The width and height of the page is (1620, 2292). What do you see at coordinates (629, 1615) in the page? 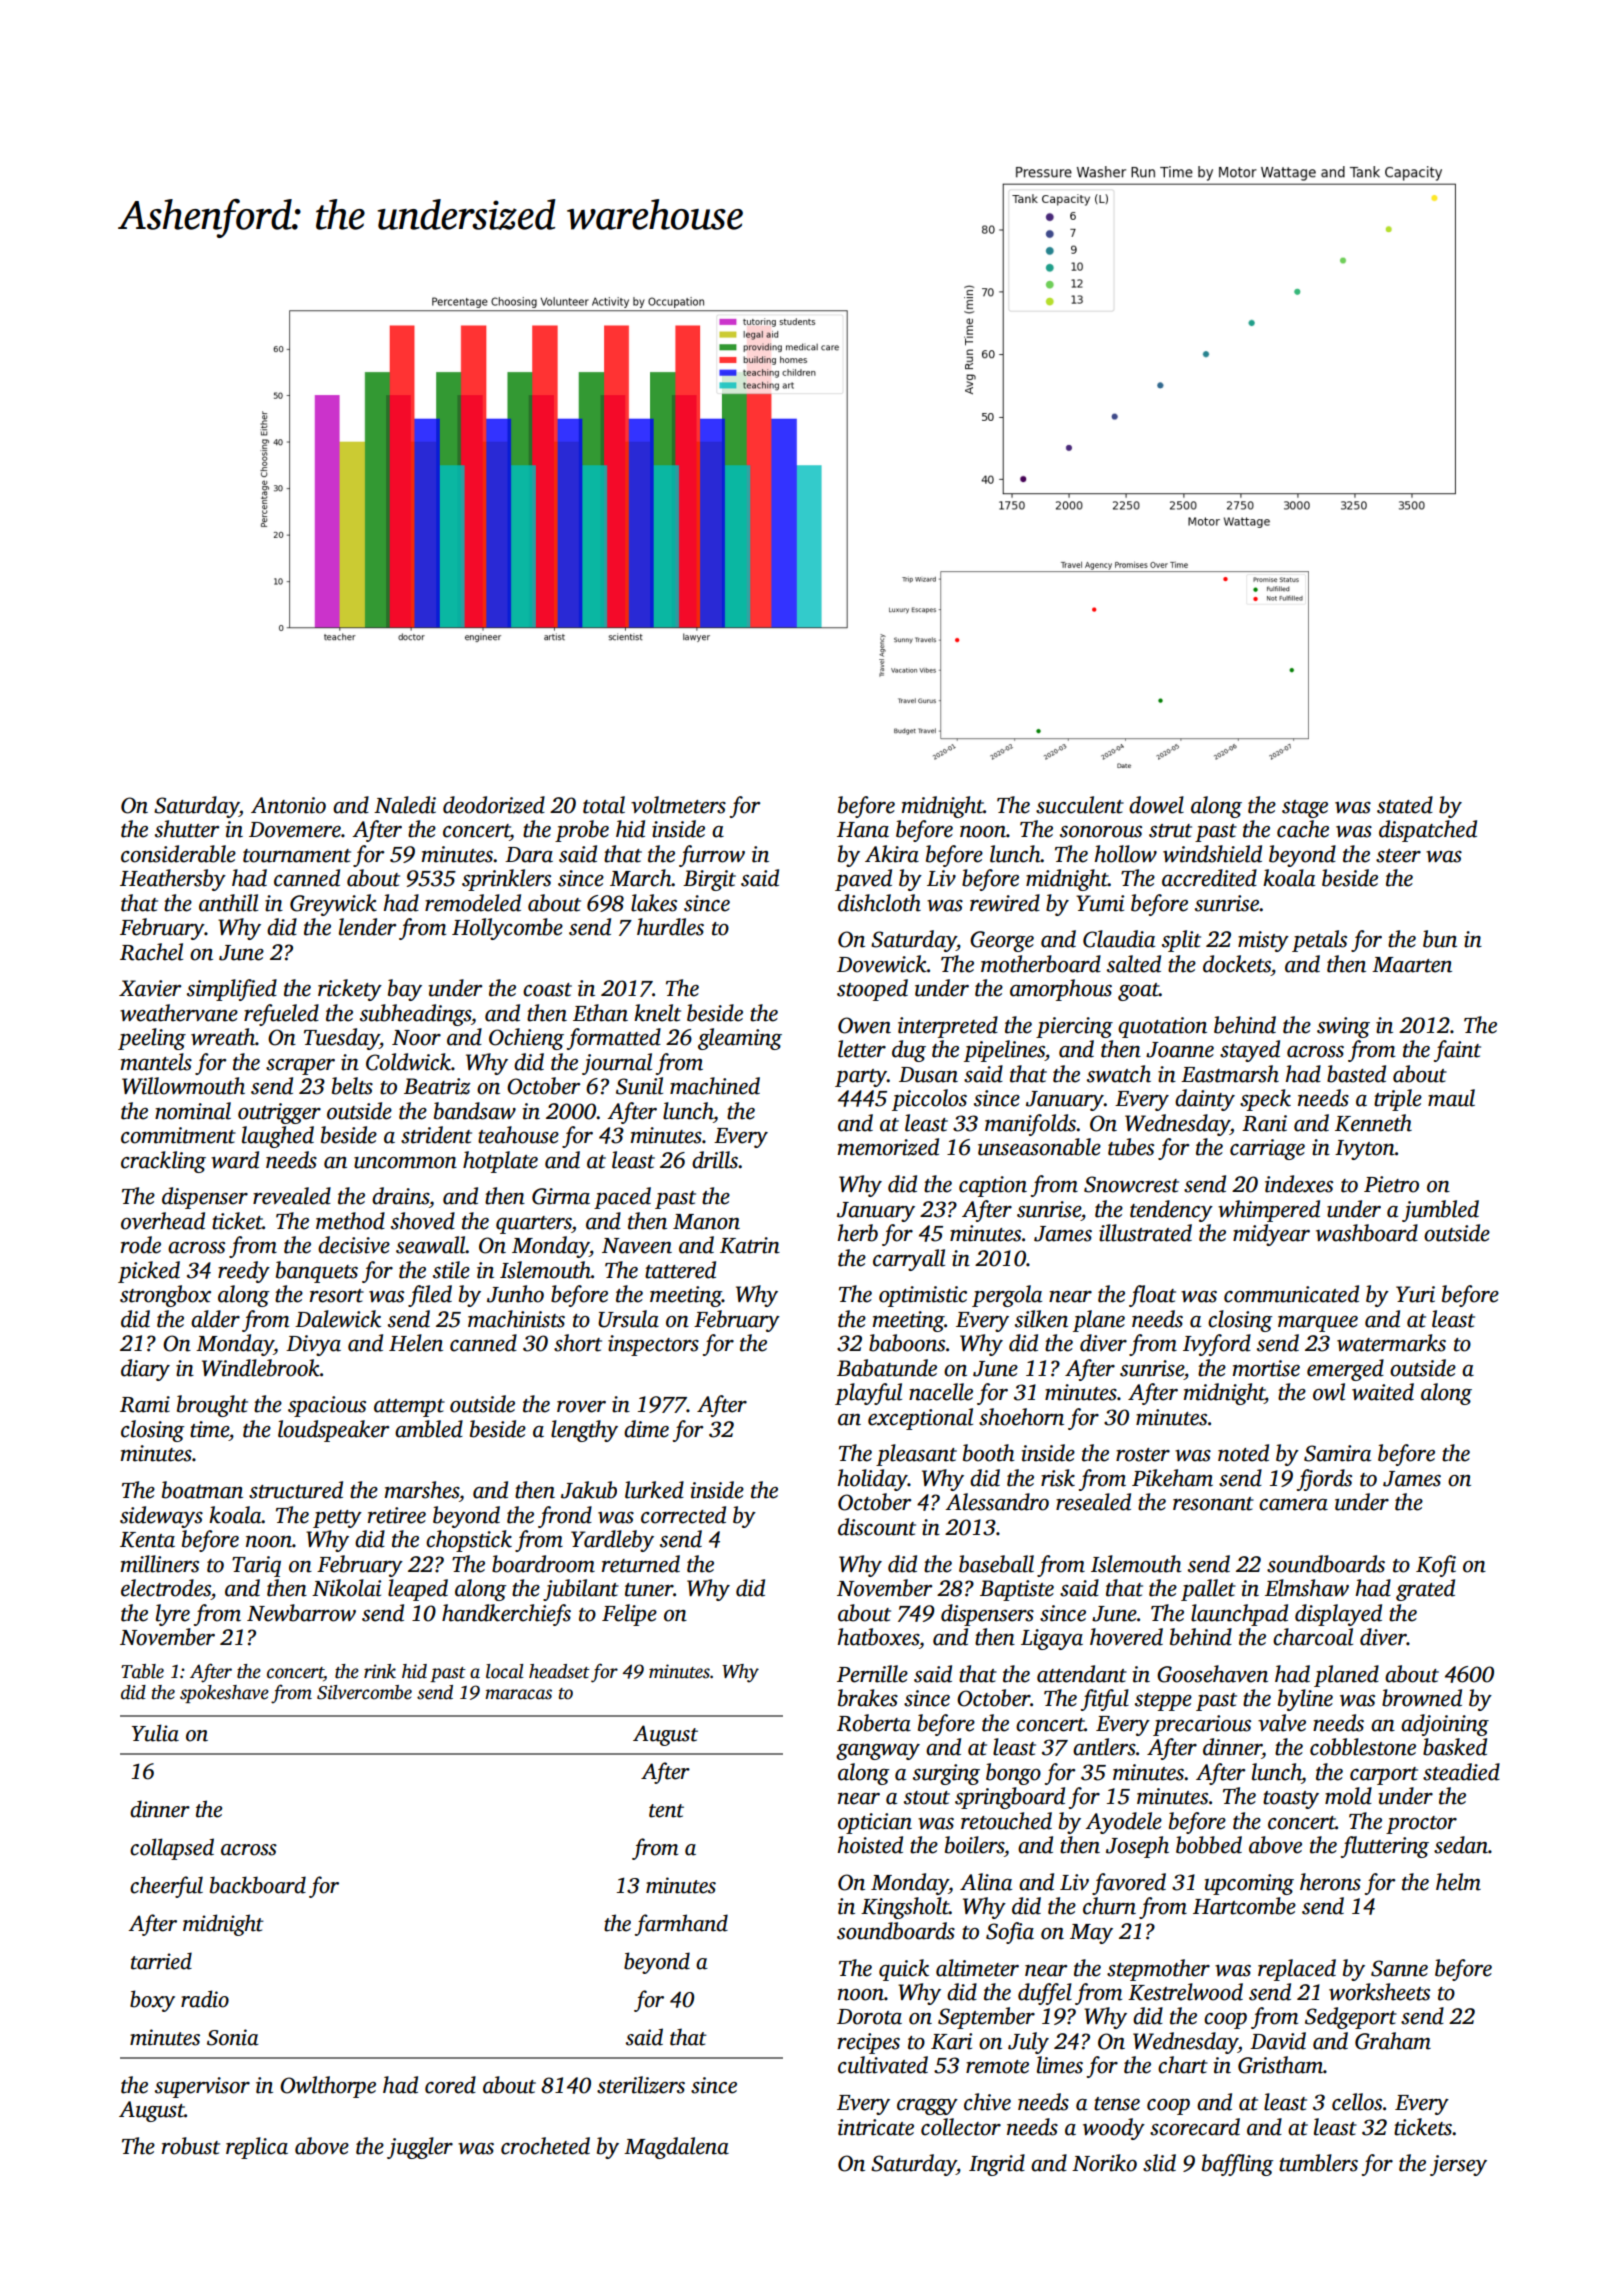
I see `Felipe` at bounding box center [629, 1615].
